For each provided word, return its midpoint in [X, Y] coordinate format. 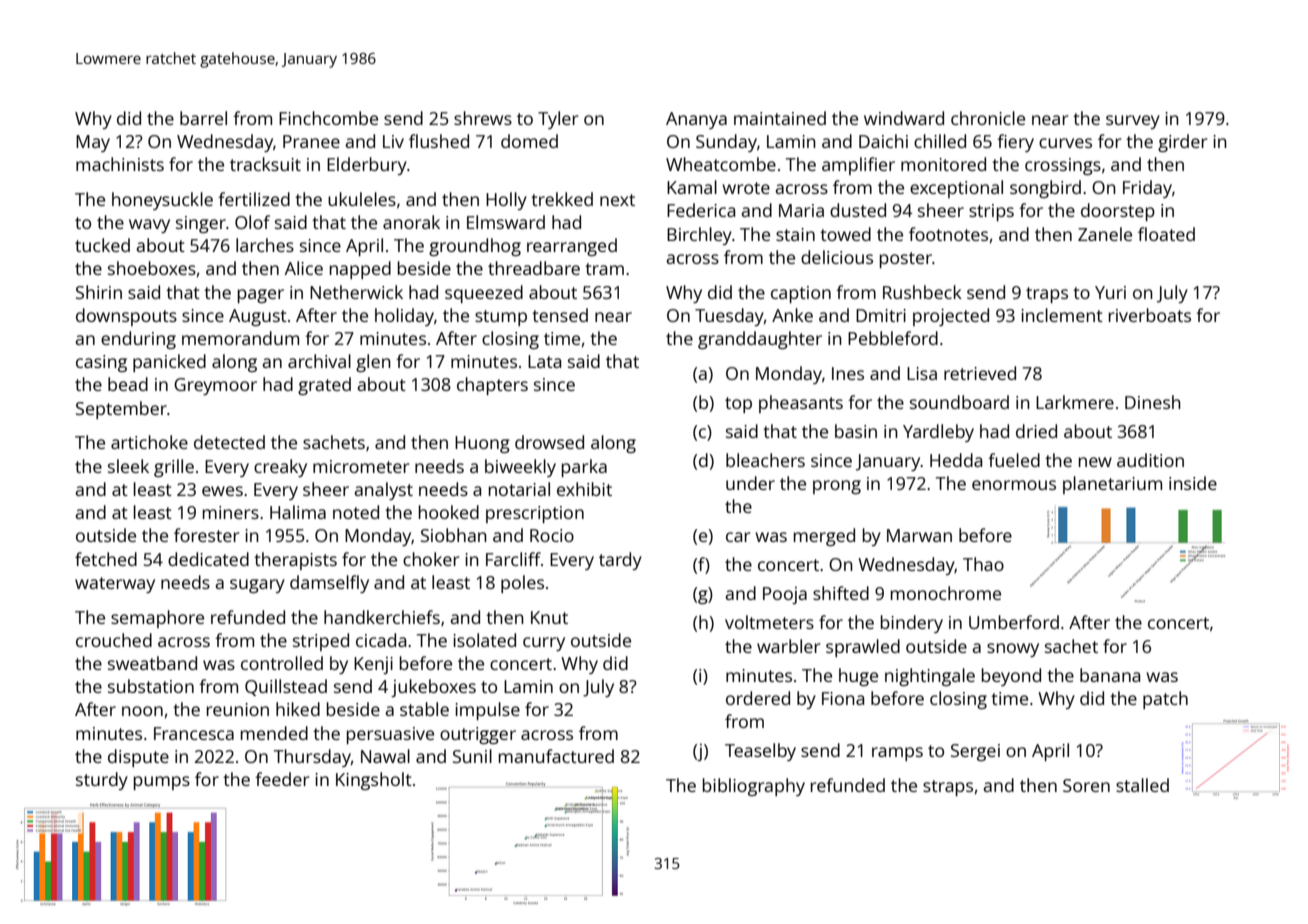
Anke [792, 315]
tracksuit [265, 164]
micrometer [361, 466]
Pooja [785, 595]
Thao [983, 564]
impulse [487, 711]
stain [795, 234]
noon [142, 711]
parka [584, 468]
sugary [257, 586]
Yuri [1110, 292]
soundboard [959, 402]
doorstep [1118, 212]
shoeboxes [152, 268]
